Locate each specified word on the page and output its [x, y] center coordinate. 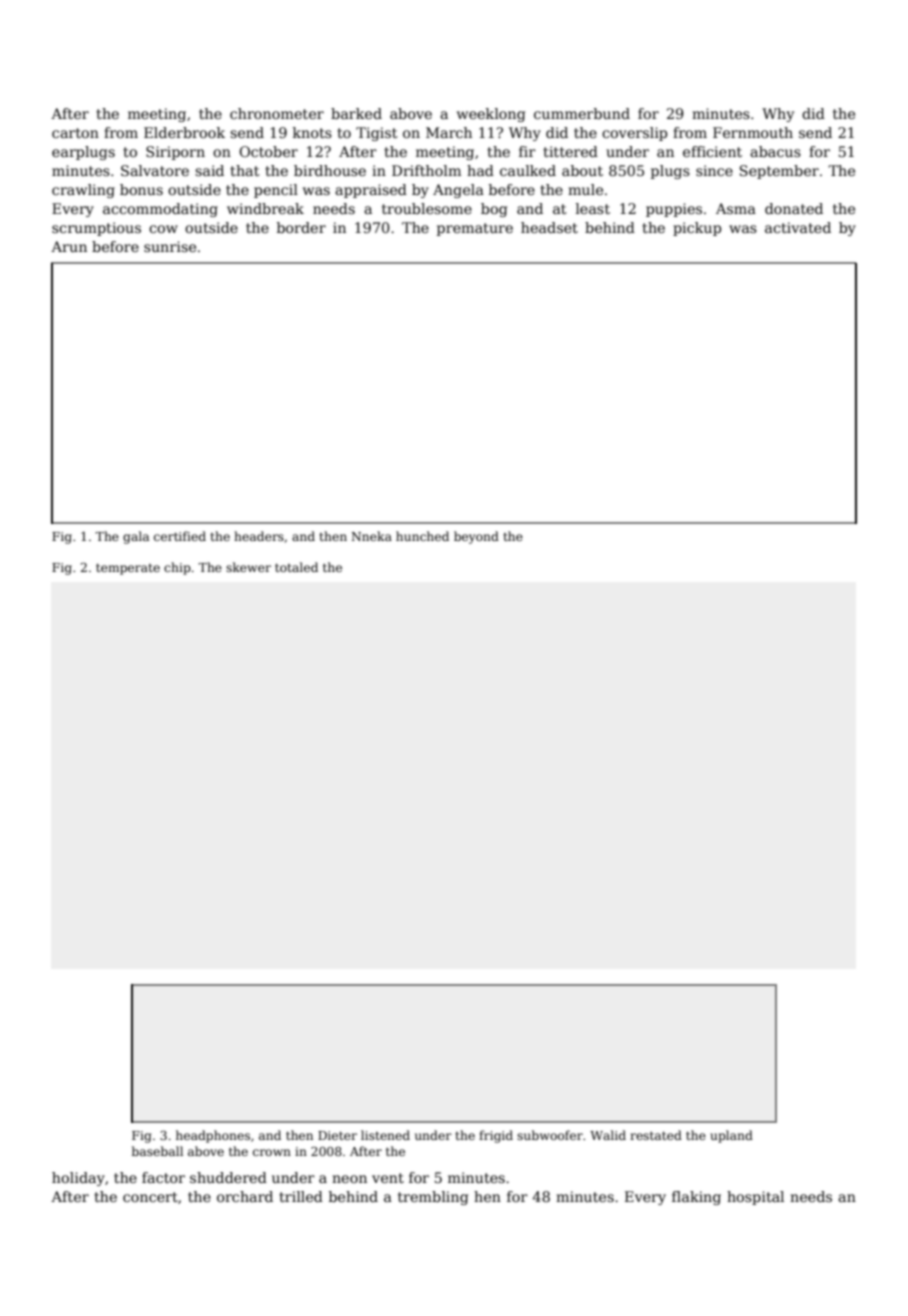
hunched [422, 536]
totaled [296, 567]
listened [385, 1135]
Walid [608, 1135]
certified [180, 536]
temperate [128, 569]
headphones [213, 1136]
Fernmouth [753, 132]
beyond [476, 537]
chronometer [277, 113]
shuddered [228, 1177]
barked [356, 113]
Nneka [371, 536]
